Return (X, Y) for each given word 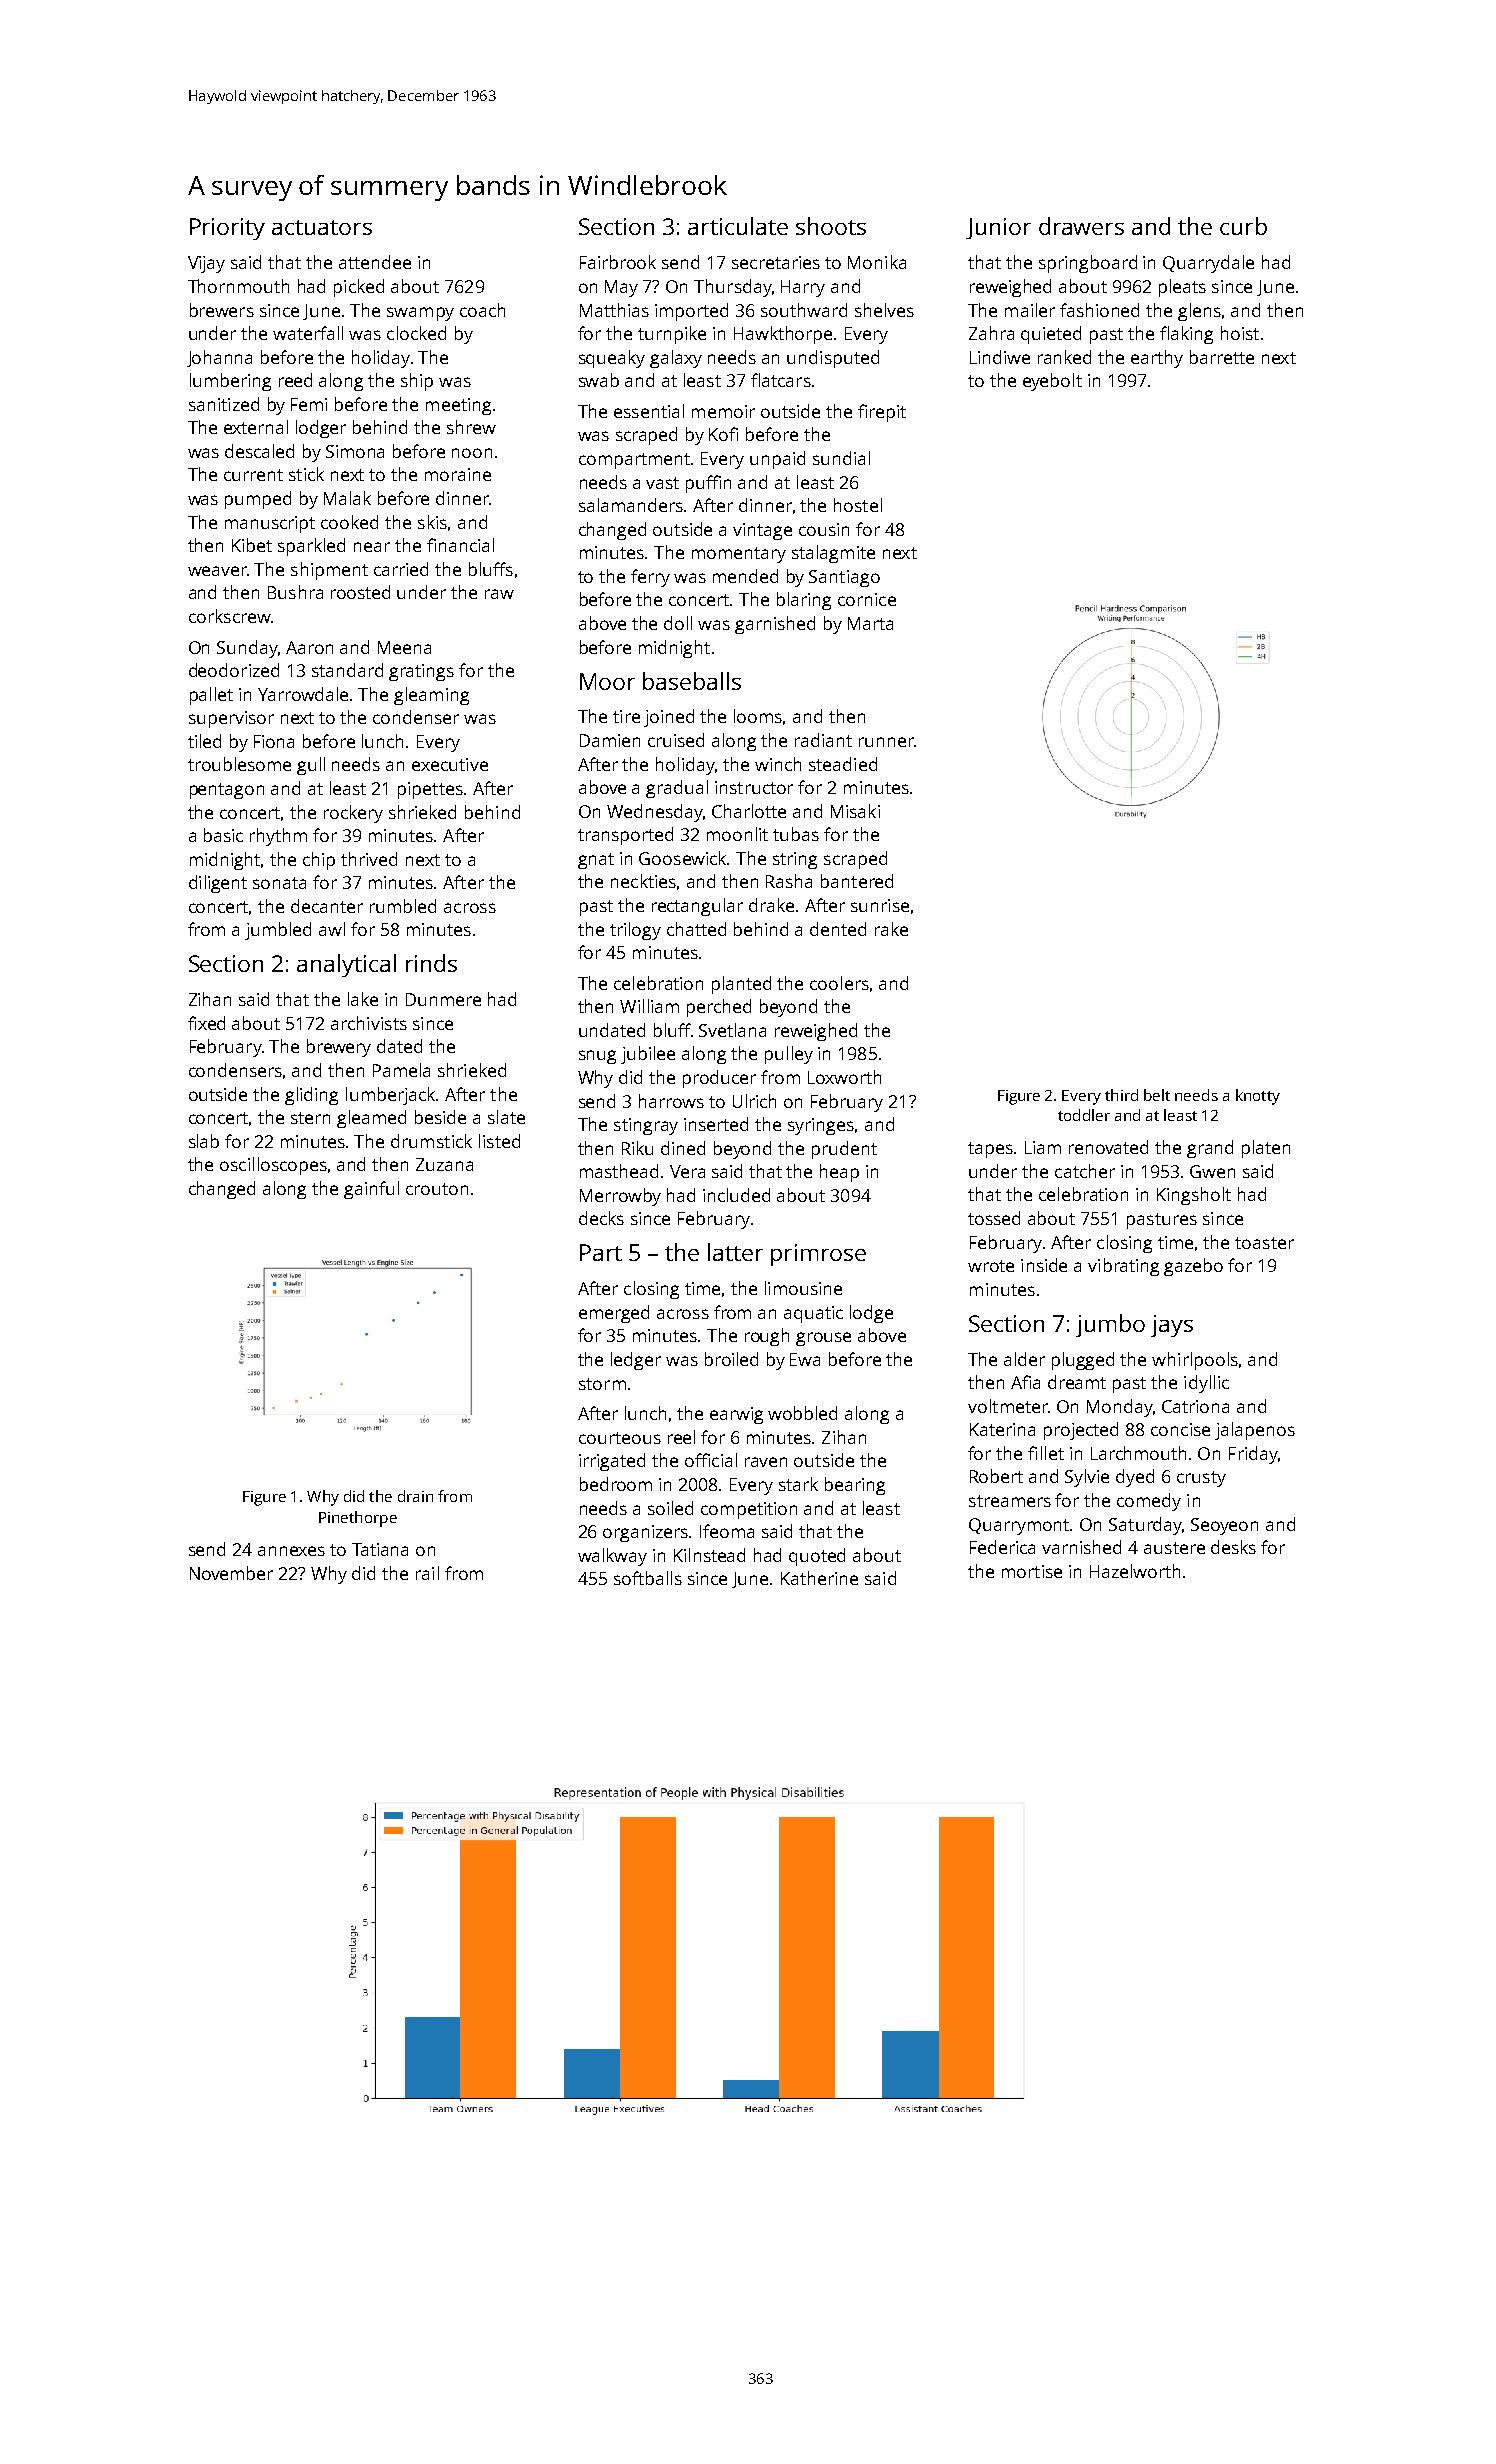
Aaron (309, 647)
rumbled (403, 906)
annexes (291, 1551)
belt (1157, 1095)
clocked (416, 333)
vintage (762, 531)
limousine (803, 1288)
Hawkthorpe (783, 335)
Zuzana (444, 1164)
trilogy (635, 931)
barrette (1222, 357)
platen (1266, 1149)
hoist (1240, 333)
